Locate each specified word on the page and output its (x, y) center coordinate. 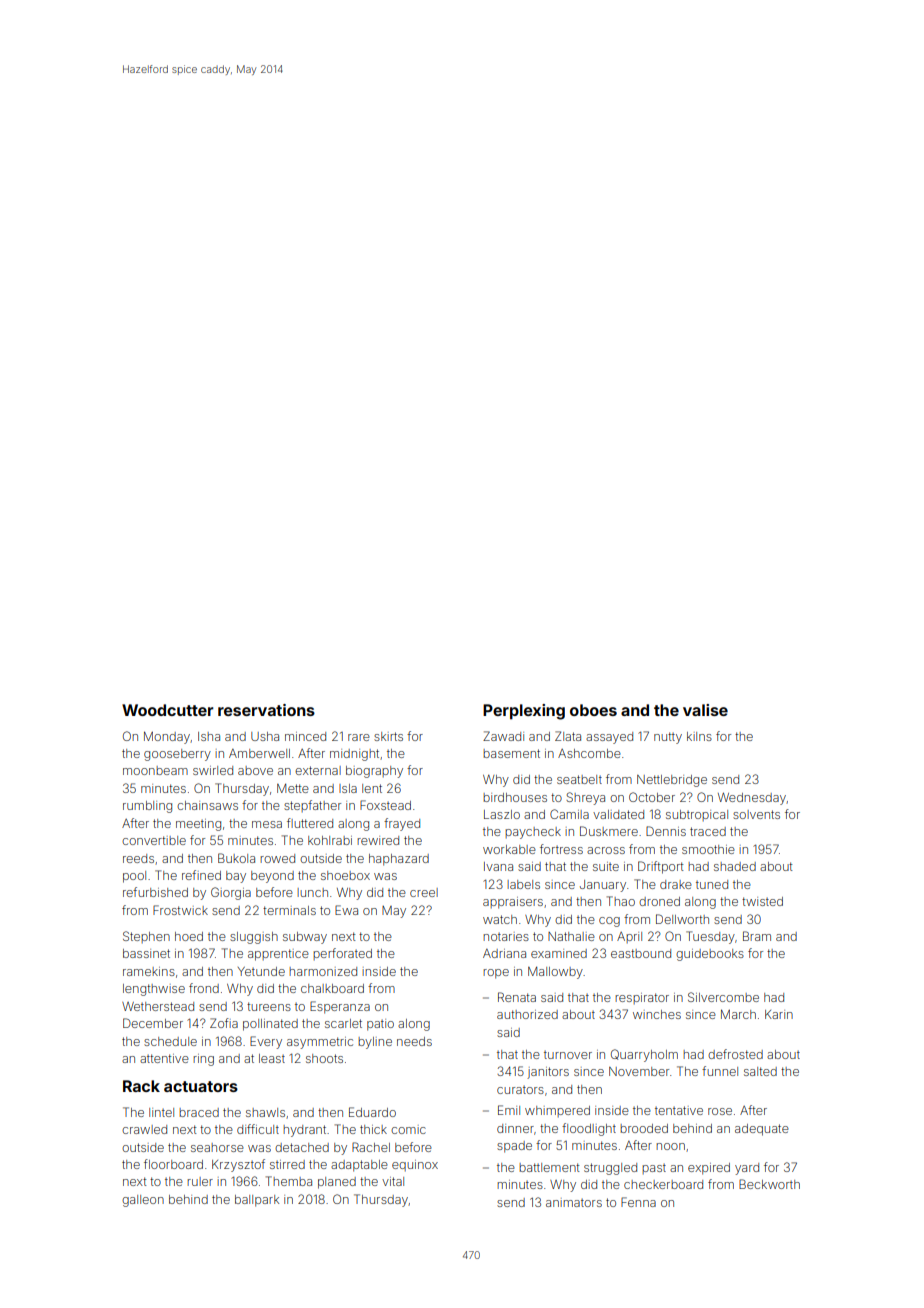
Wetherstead (158, 1006)
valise (705, 710)
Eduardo (372, 1112)
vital (393, 1181)
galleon (143, 1201)
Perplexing (524, 712)
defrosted (735, 1054)
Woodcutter (168, 710)
